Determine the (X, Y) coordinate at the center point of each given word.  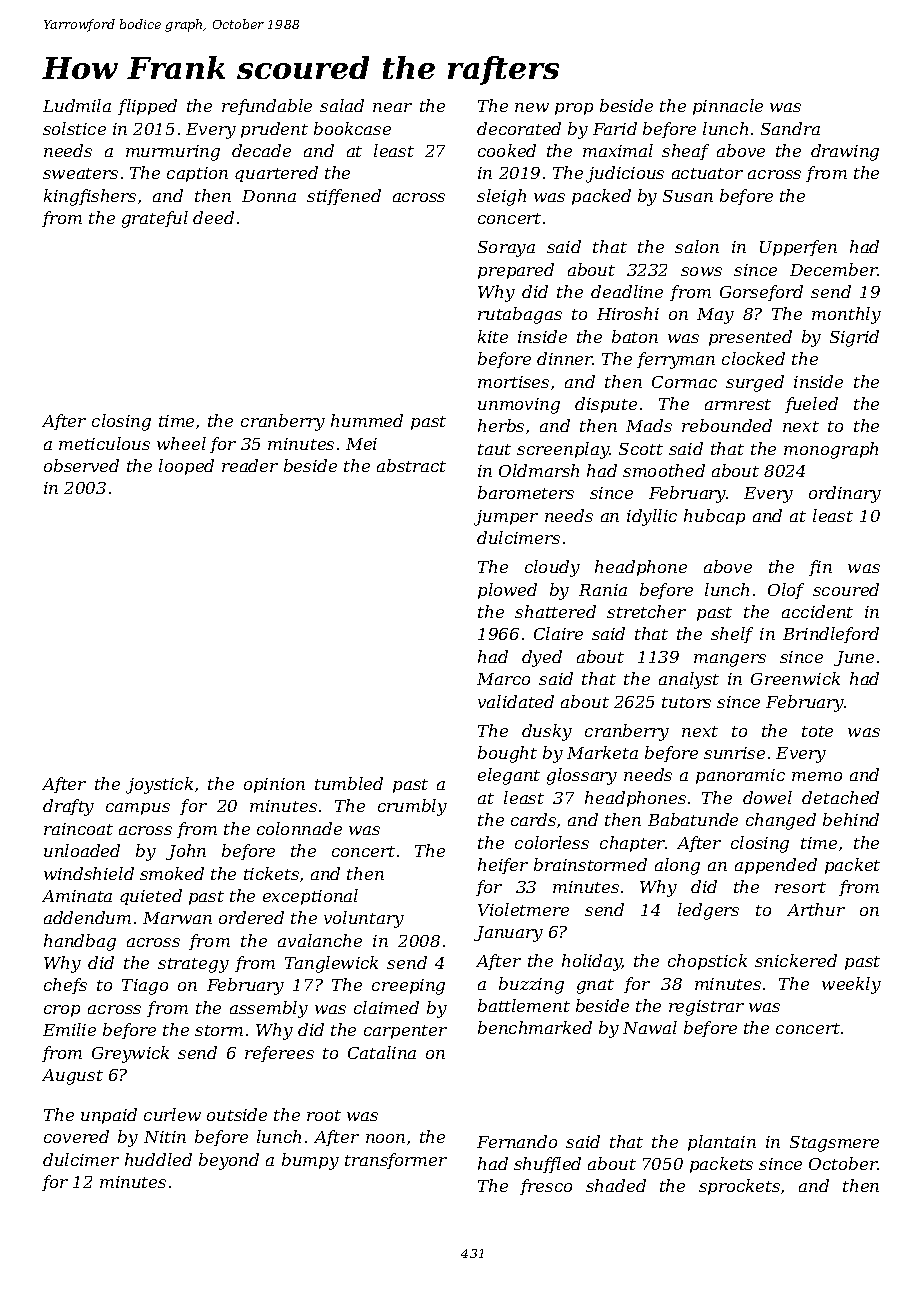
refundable (267, 107)
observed (81, 465)
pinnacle (728, 107)
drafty (68, 807)
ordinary (845, 494)
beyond (229, 1161)
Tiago (145, 987)
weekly (851, 985)
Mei (361, 444)
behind (851, 819)
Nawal (650, 1027)
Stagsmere (834, 1144)
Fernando (517, 1141)
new (532, 107)
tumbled (349, 783)
